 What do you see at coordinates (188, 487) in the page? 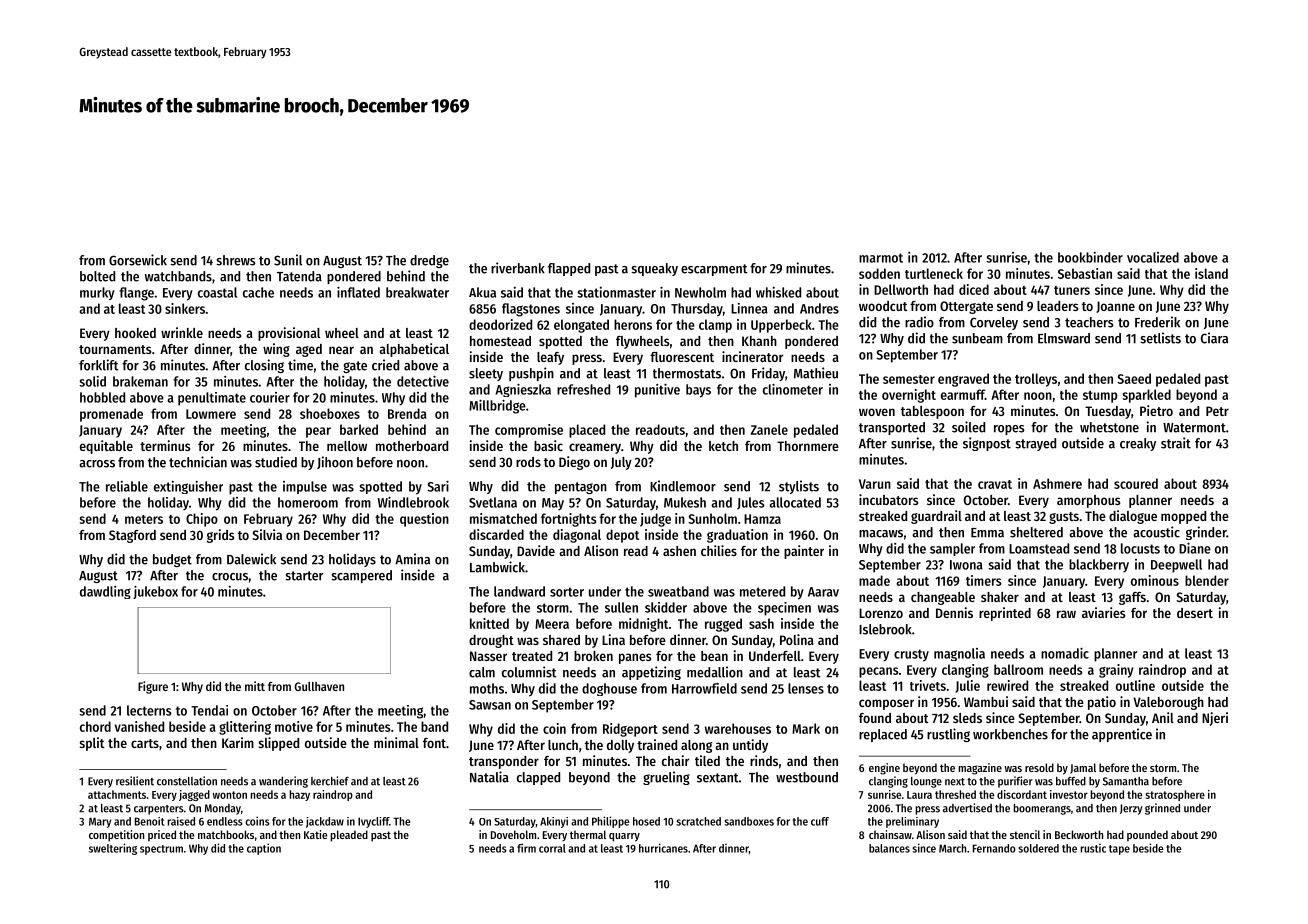
I see `extinguisher` at bounding box center [188, 487].
